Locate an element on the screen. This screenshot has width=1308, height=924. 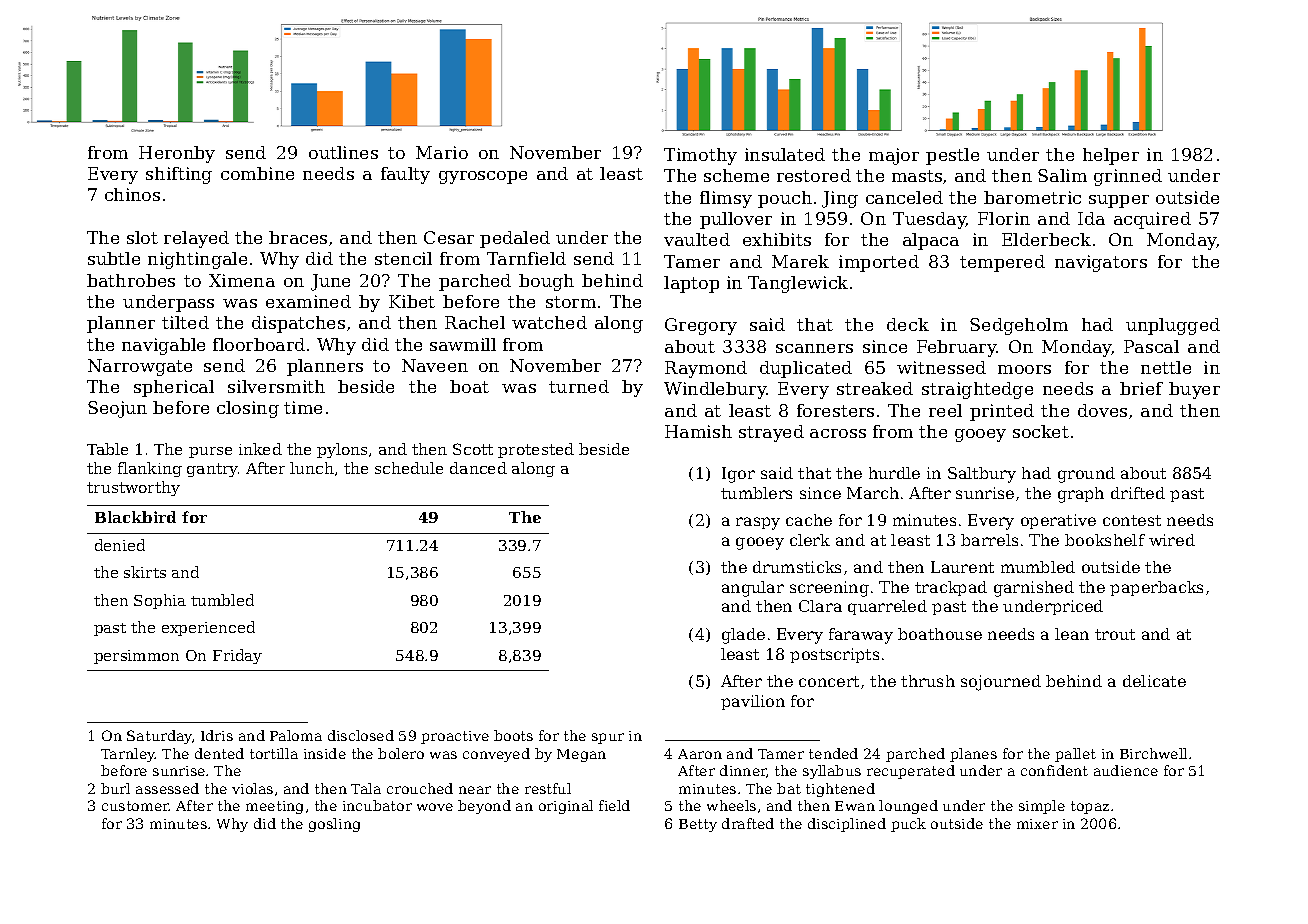
Saltbury is located at coordinates (982, 475).
